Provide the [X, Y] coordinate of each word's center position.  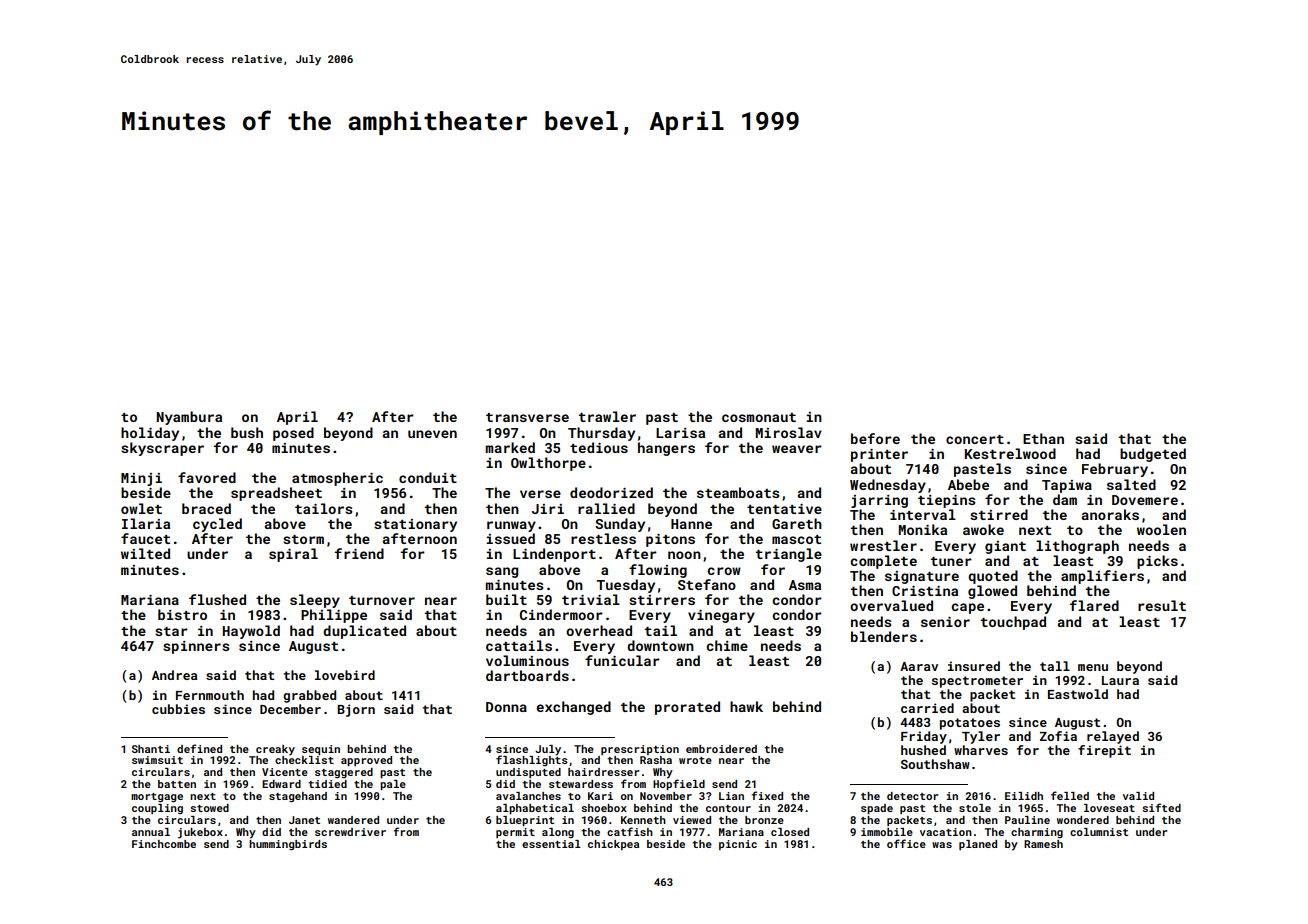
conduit [428, 477]
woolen [1161, 529]
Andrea [174, 675]
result [1162, 605]
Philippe [334, 616]
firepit [1104, 751]
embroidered [721, 749]
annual [151, 832]
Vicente [285, 772]
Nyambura [189, 418]
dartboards [527, 675]
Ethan [1043, 438]
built [506, 599]
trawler [607, 416]
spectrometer [977, 682]
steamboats [738, 492]
